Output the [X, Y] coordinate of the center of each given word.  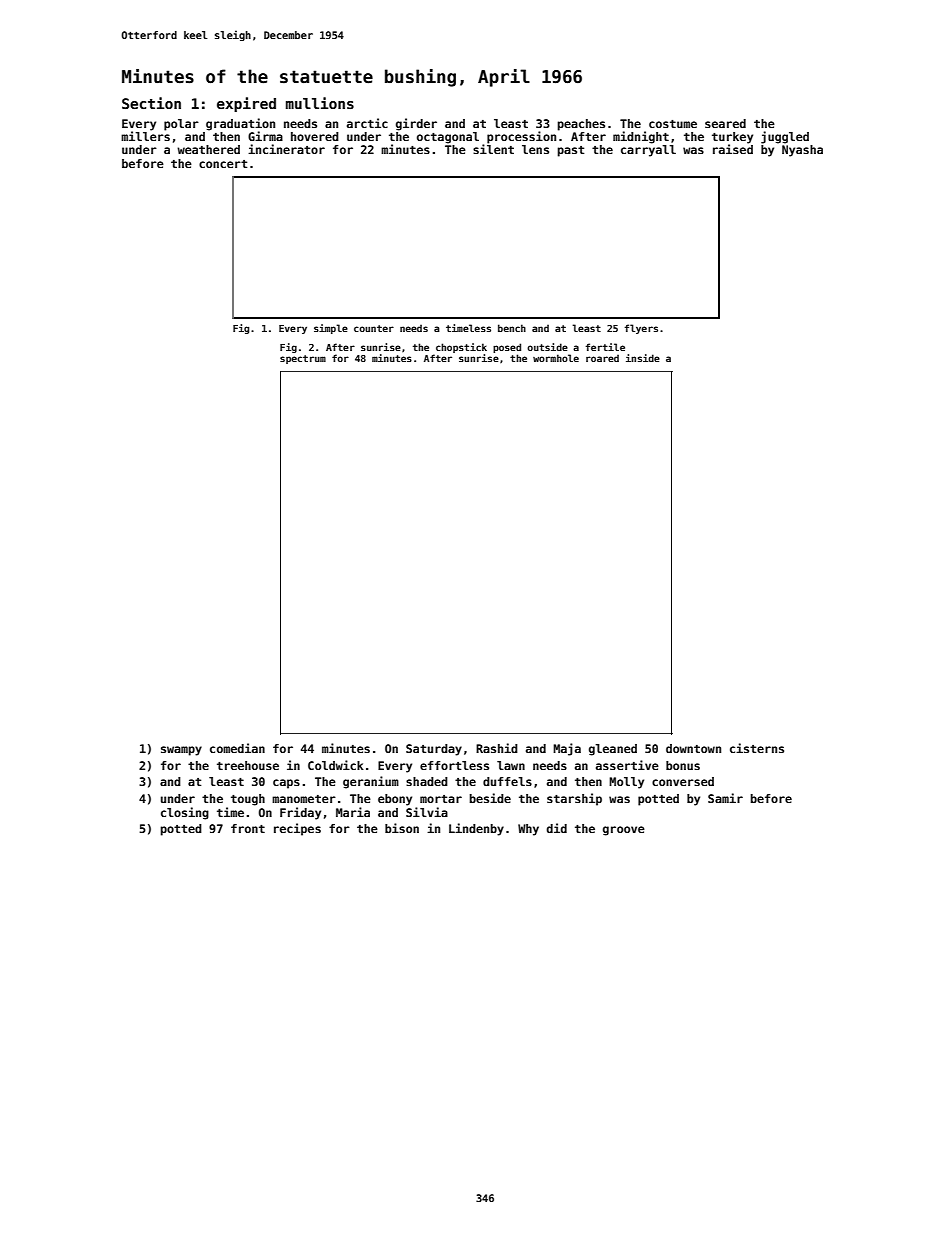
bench [512, 328]
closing [185, 813]
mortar [441, 799]
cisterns [757, 748]
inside [643, 358]
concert [223, 164]
